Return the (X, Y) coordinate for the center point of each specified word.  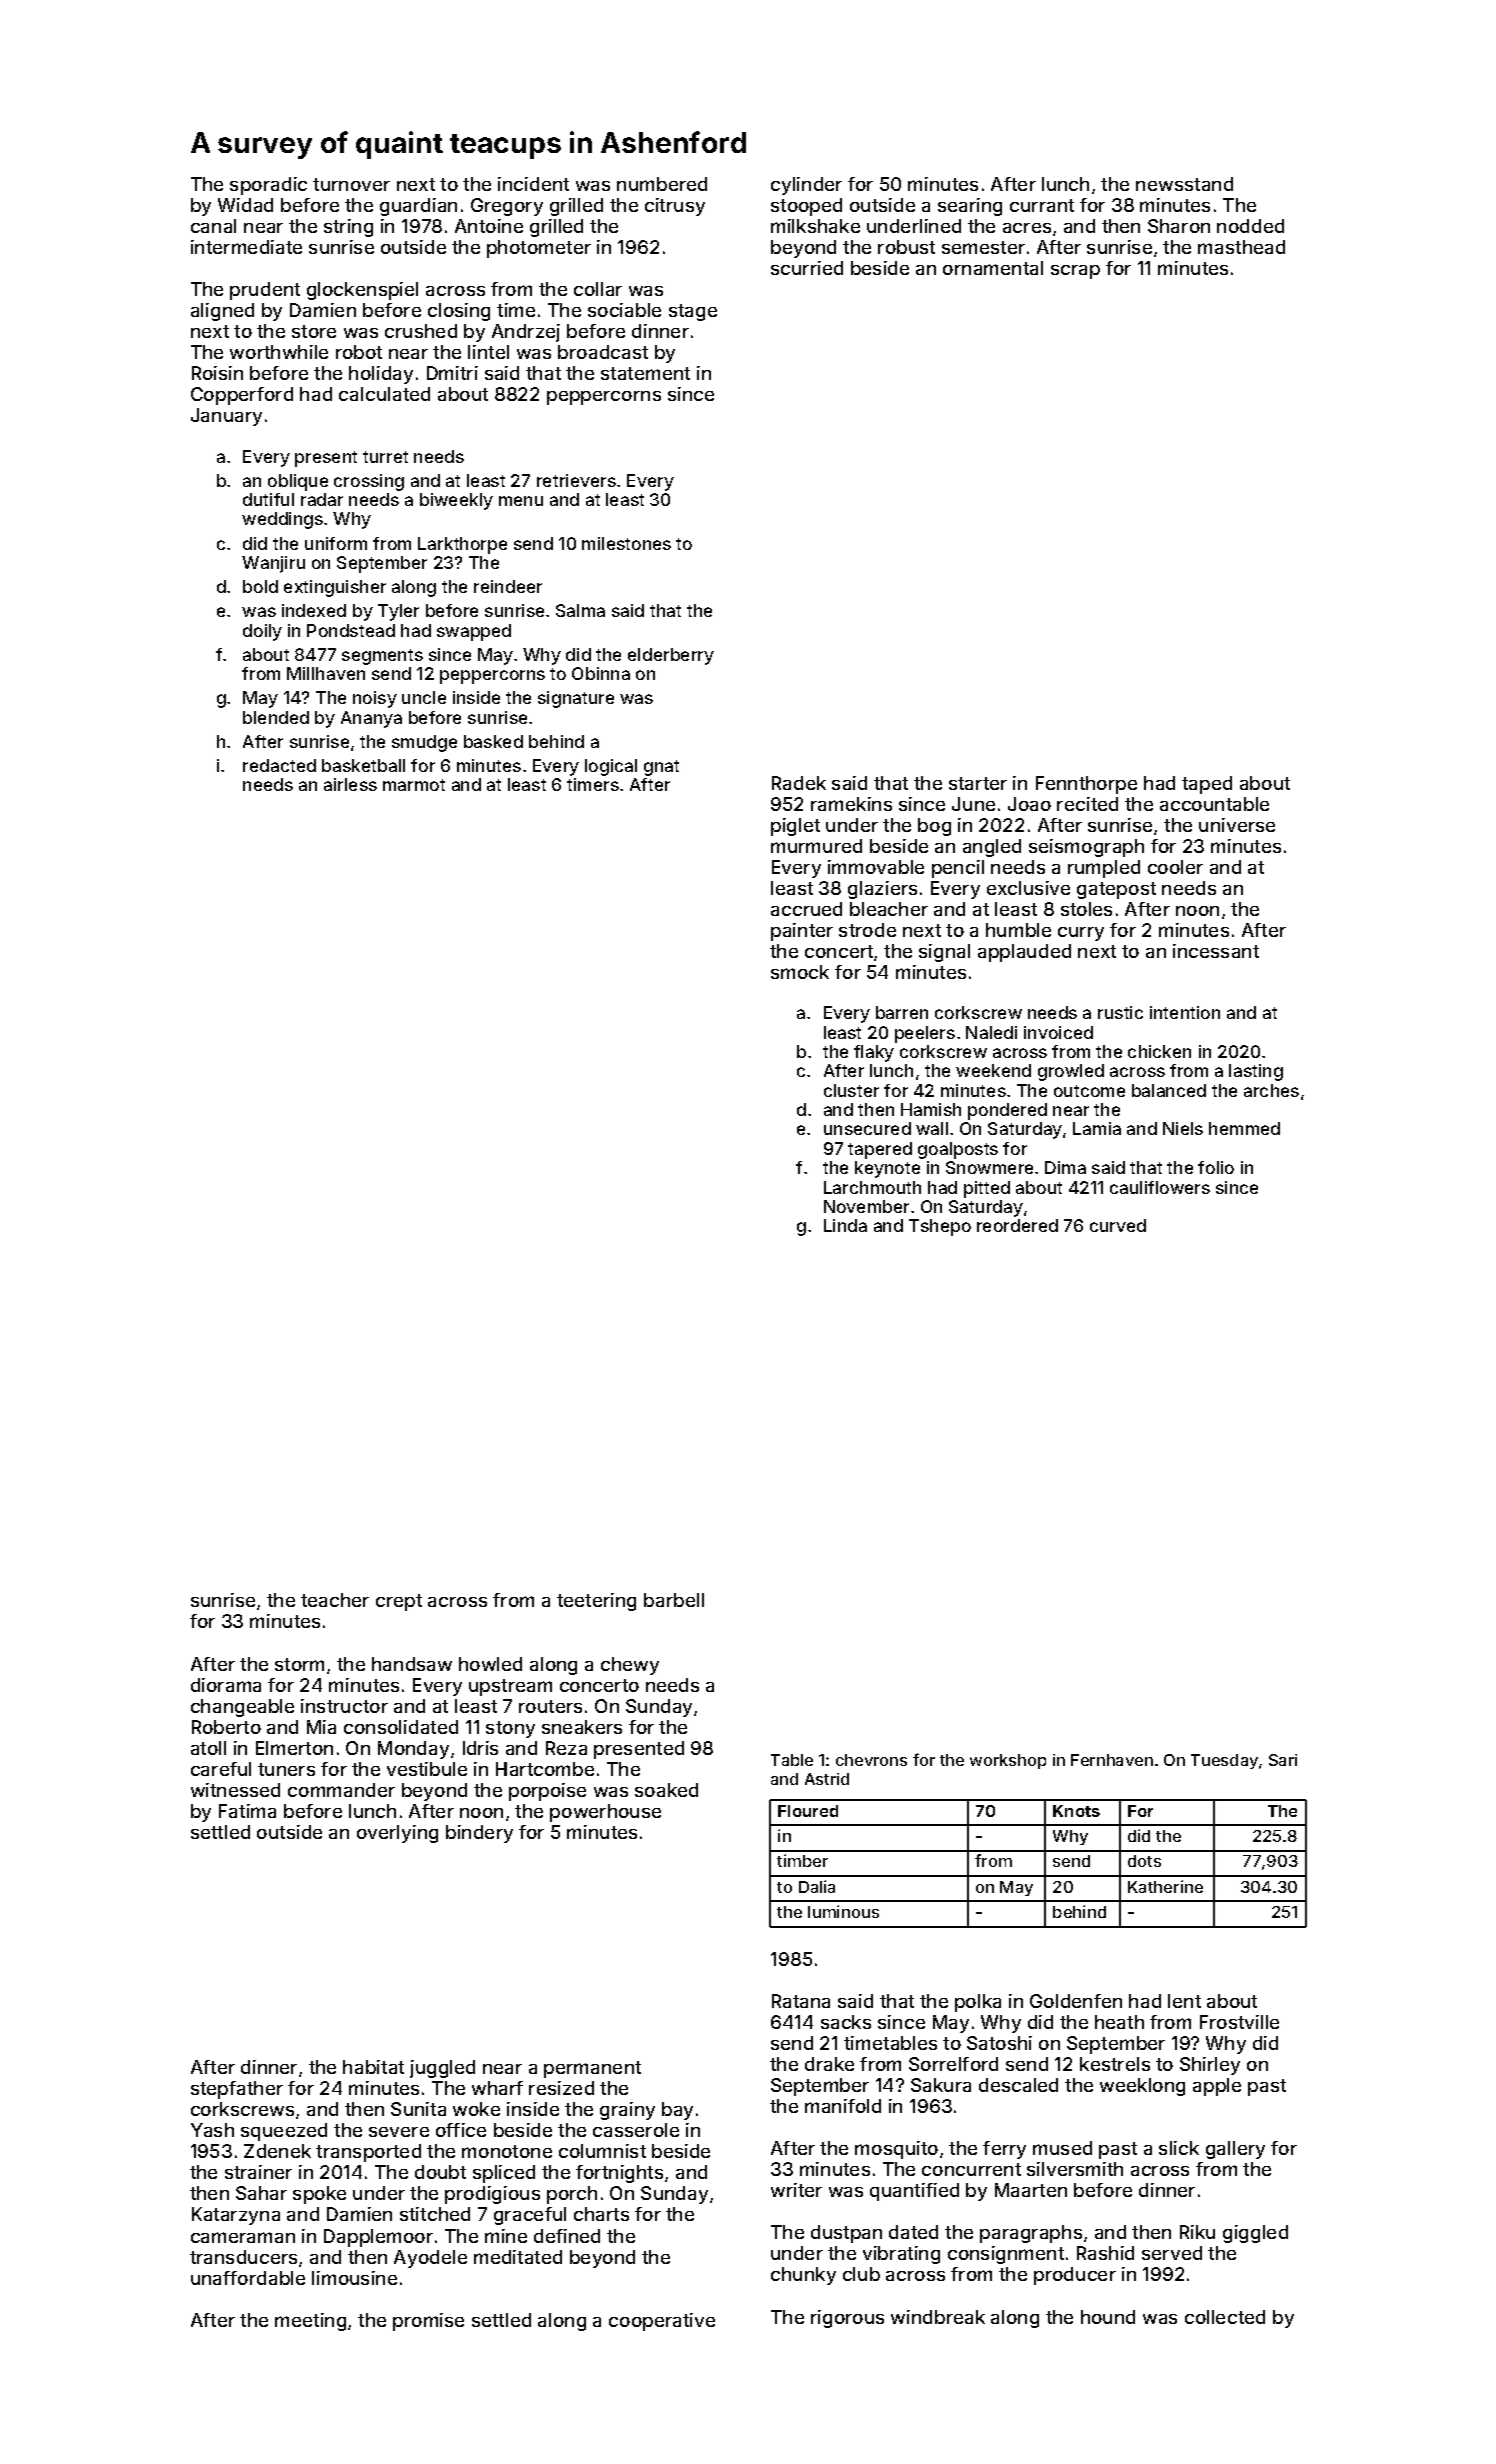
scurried (807, 268)
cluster (851, 1090)
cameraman (243, 2237)
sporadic (268, 186)
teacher (335, 1600)
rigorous (847, 2319)
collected (1225, 2317)
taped (1207, 785)
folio (1216, 1167)
